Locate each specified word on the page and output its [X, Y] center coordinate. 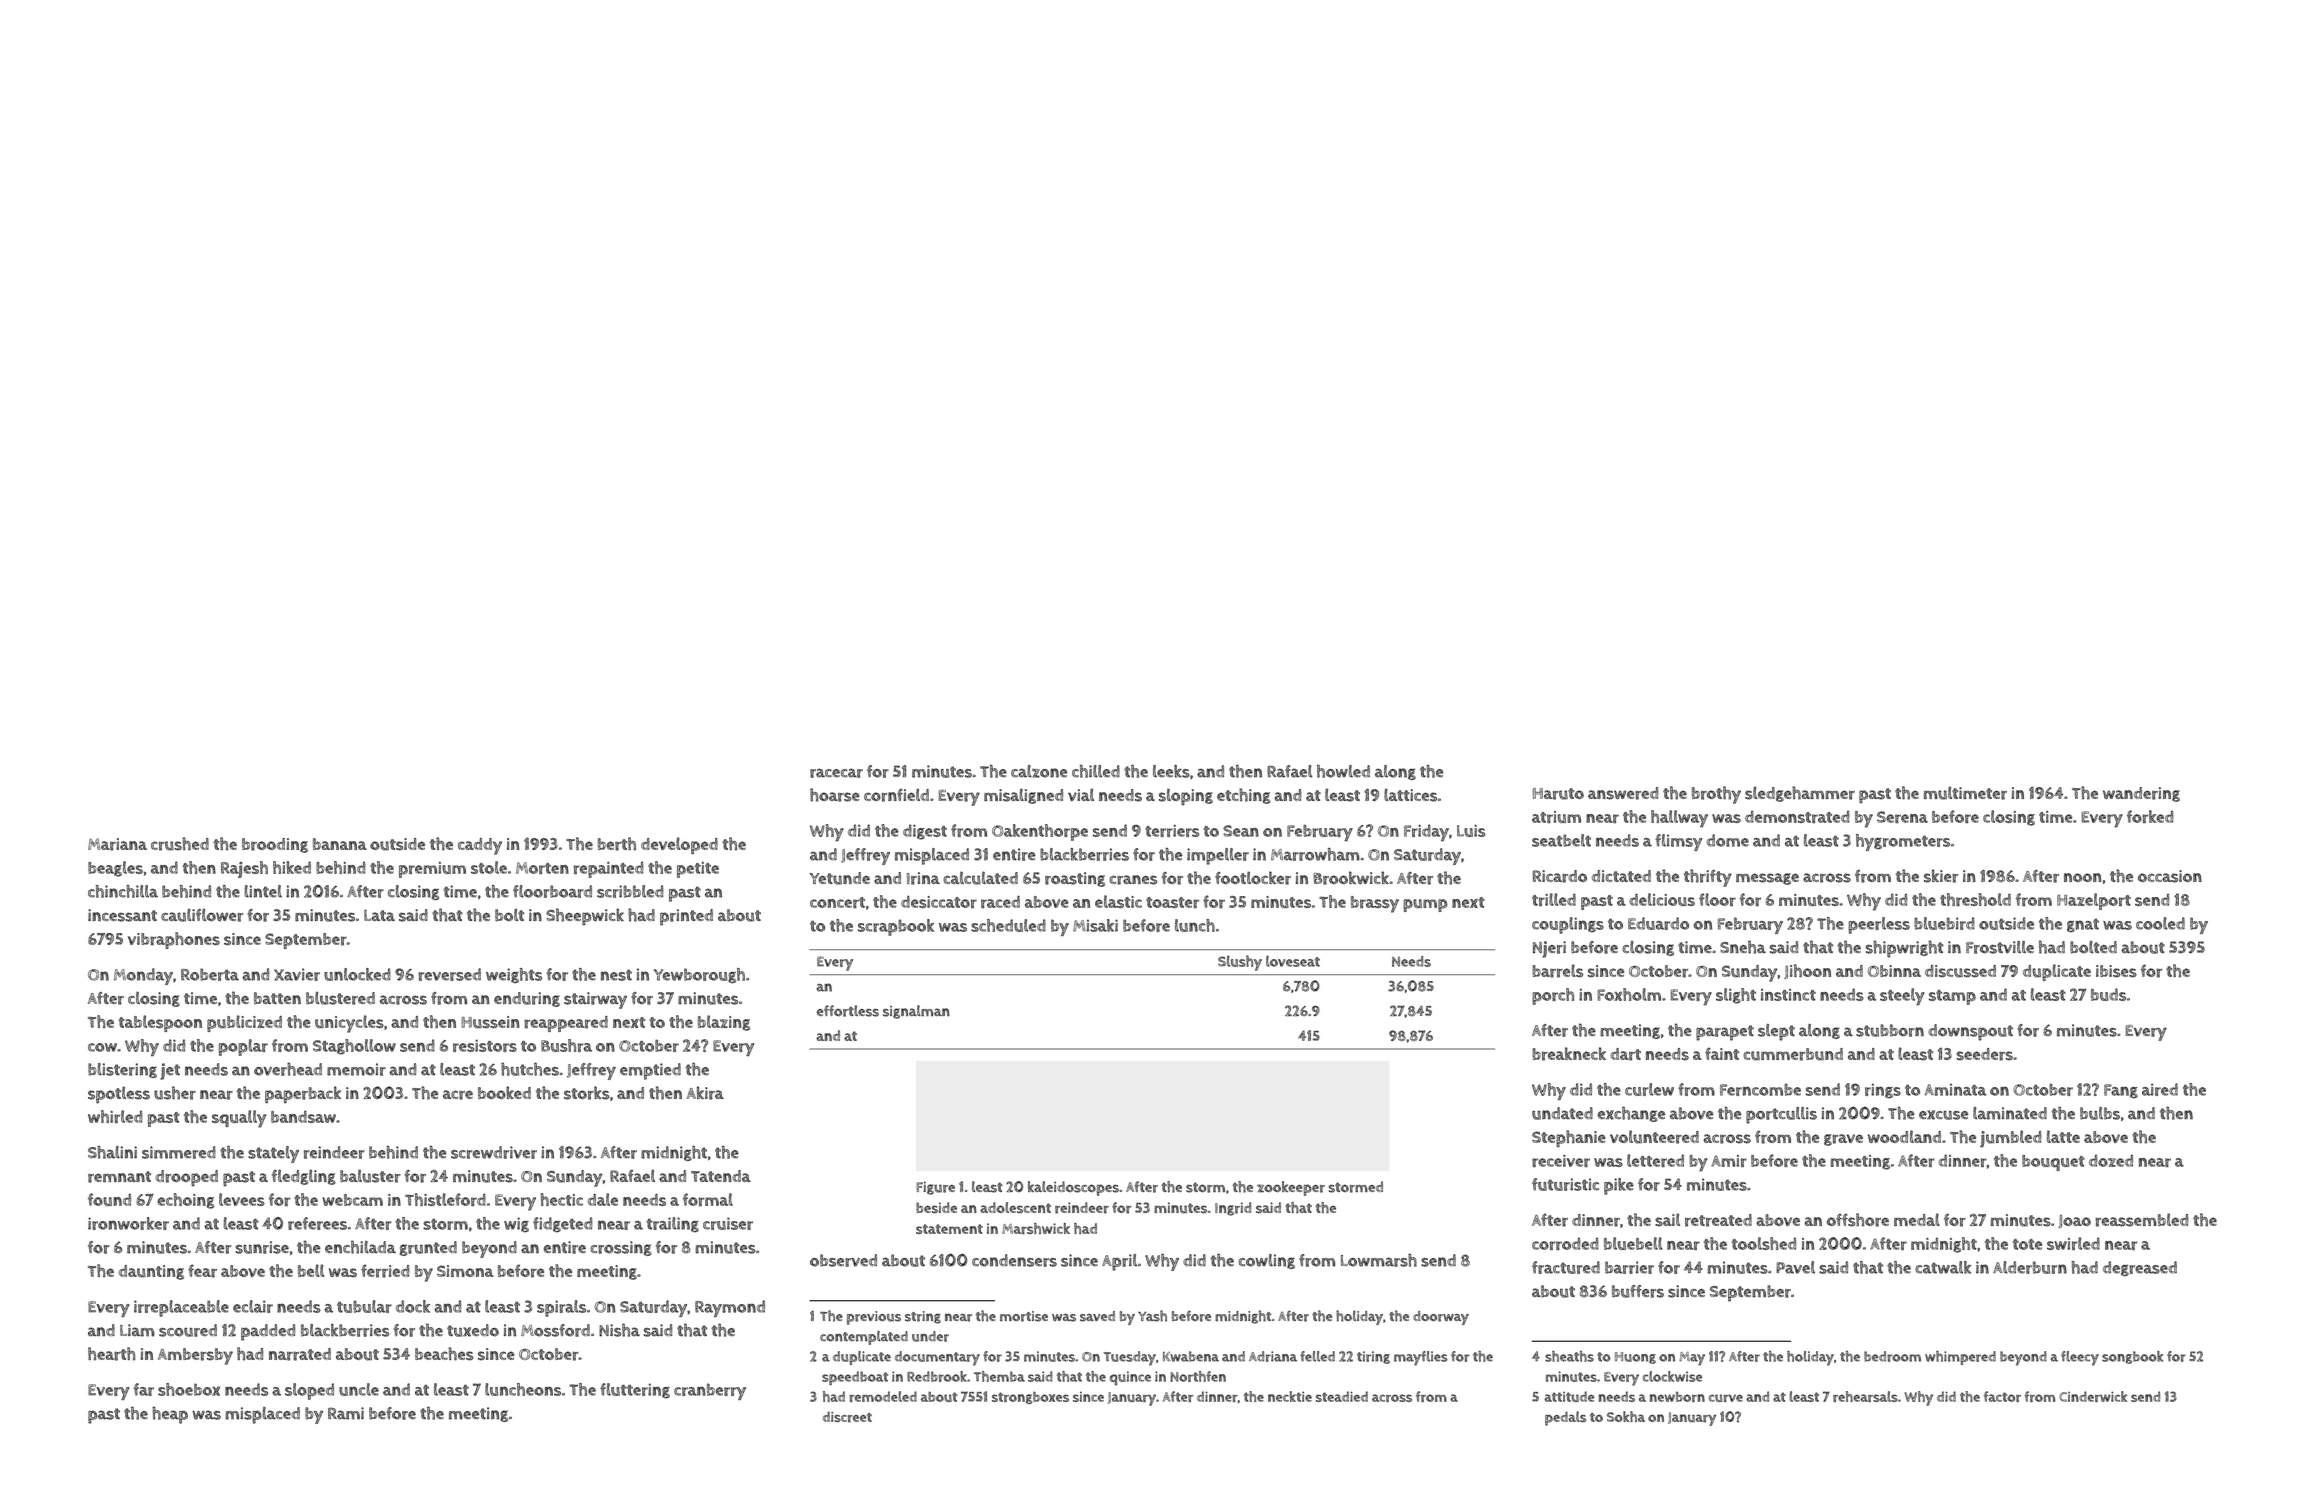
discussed [1960, 971]
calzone [1039, 771]
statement [949, 1229]
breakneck [1569, 1054]
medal [1917, 1219]
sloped [309, 1391]
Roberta [210, 974]
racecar [836, 773]
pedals [1565, 1418]
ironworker [128, 1223]
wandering [2141, 794]
